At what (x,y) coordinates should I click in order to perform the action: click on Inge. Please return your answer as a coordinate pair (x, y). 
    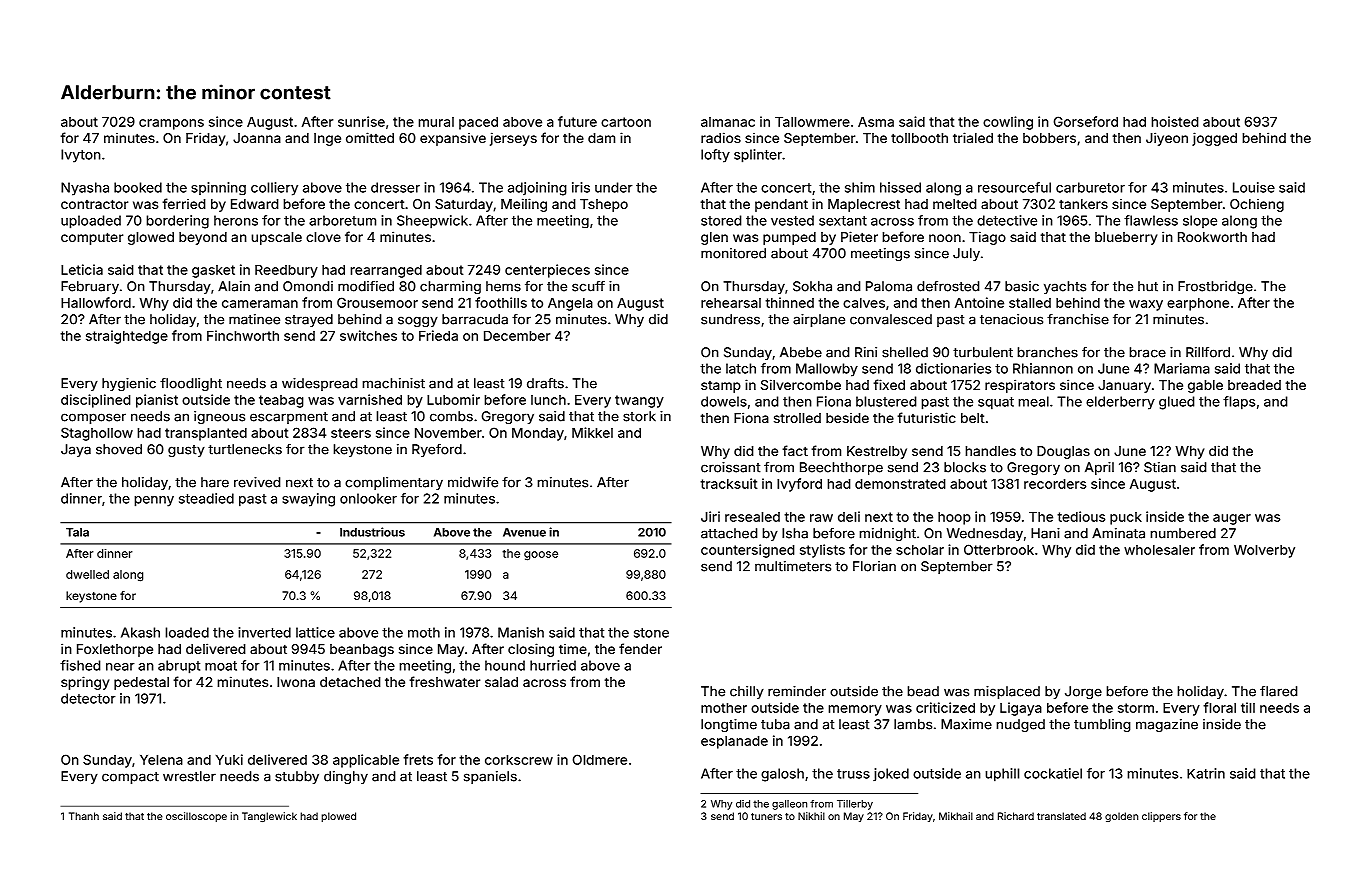
    Looking at the image, I should click on (327, 139).
